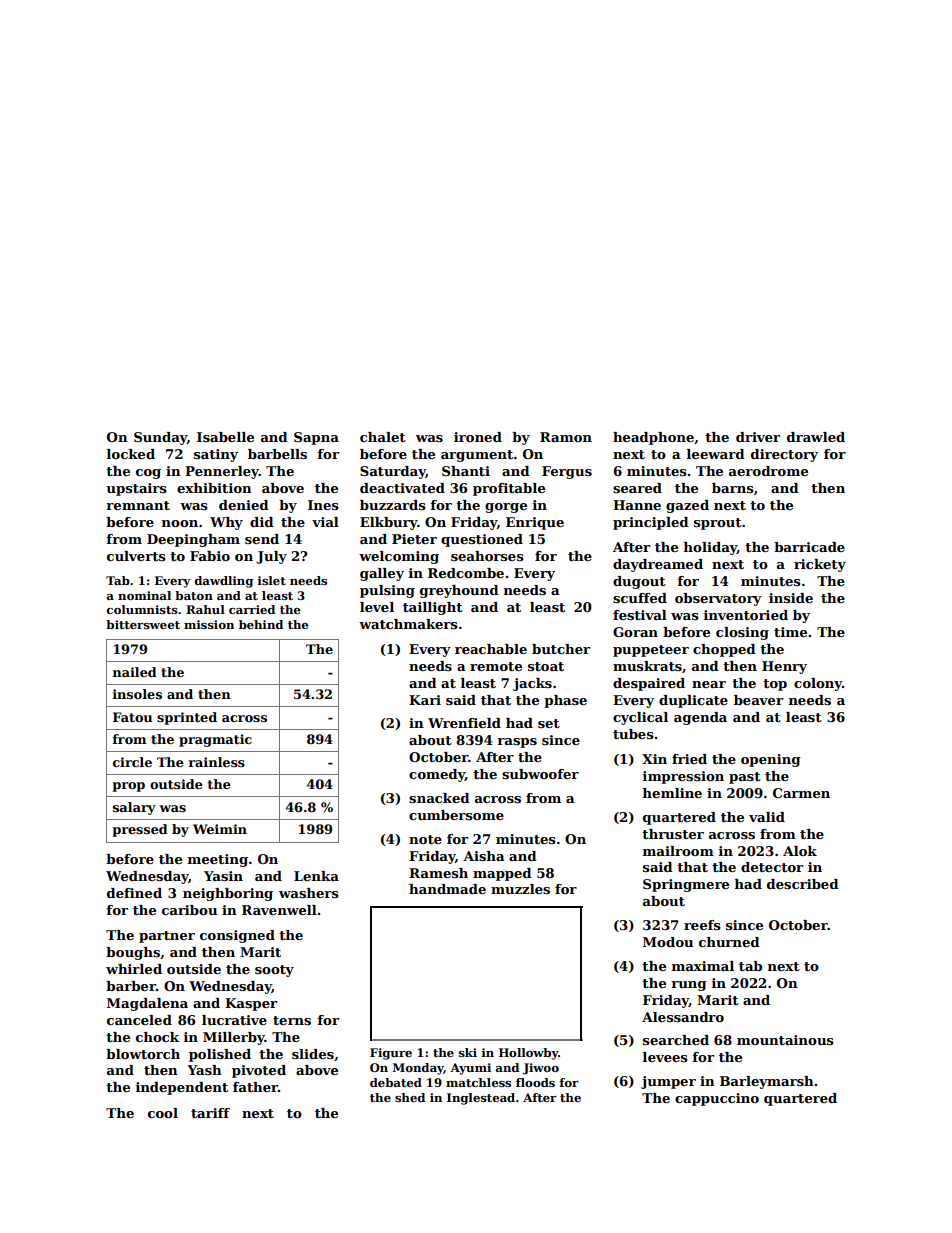  I want to click on nailed, so click(135, 672).
